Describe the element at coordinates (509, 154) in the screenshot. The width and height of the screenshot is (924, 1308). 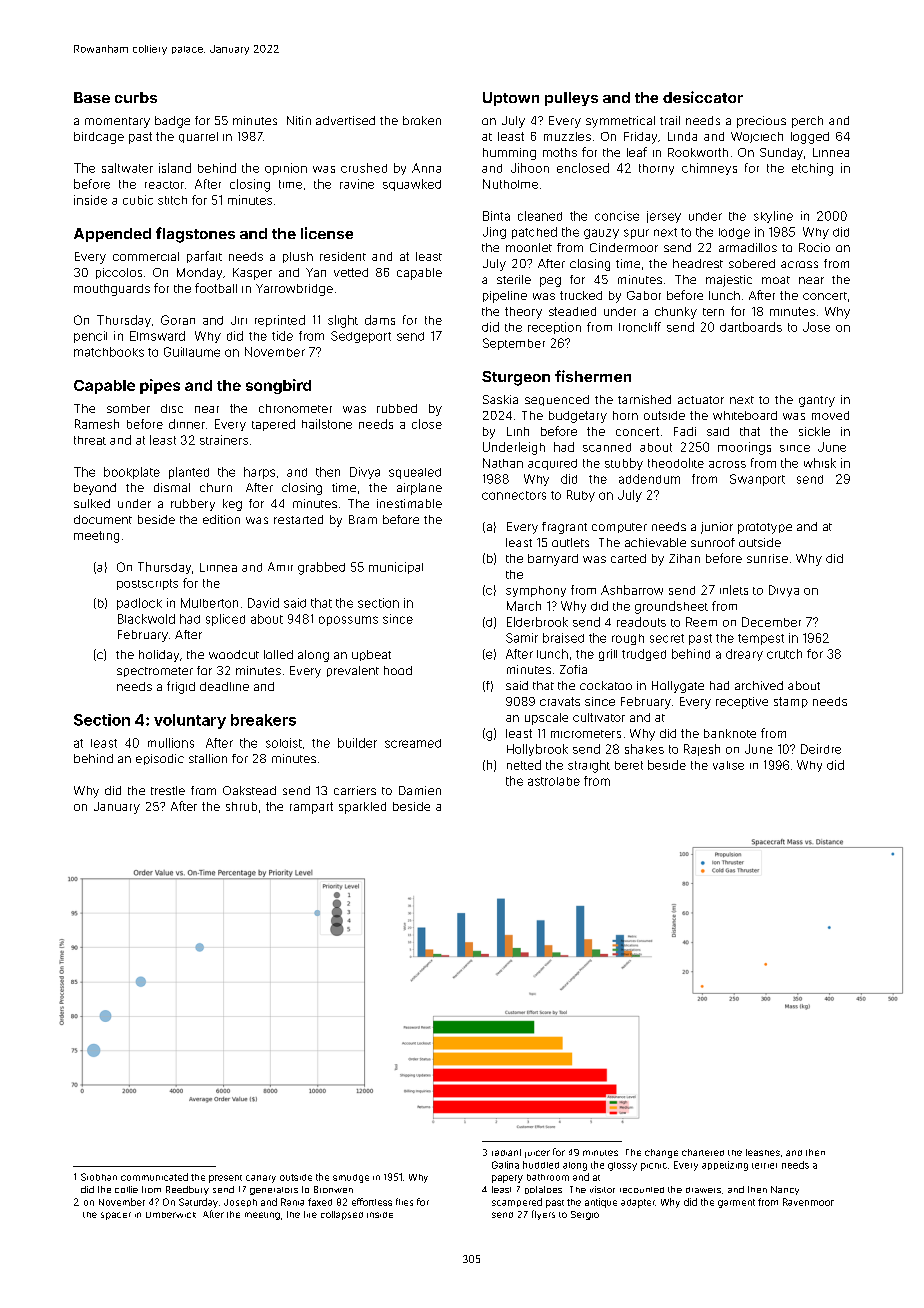
I see `humming` at that location.
